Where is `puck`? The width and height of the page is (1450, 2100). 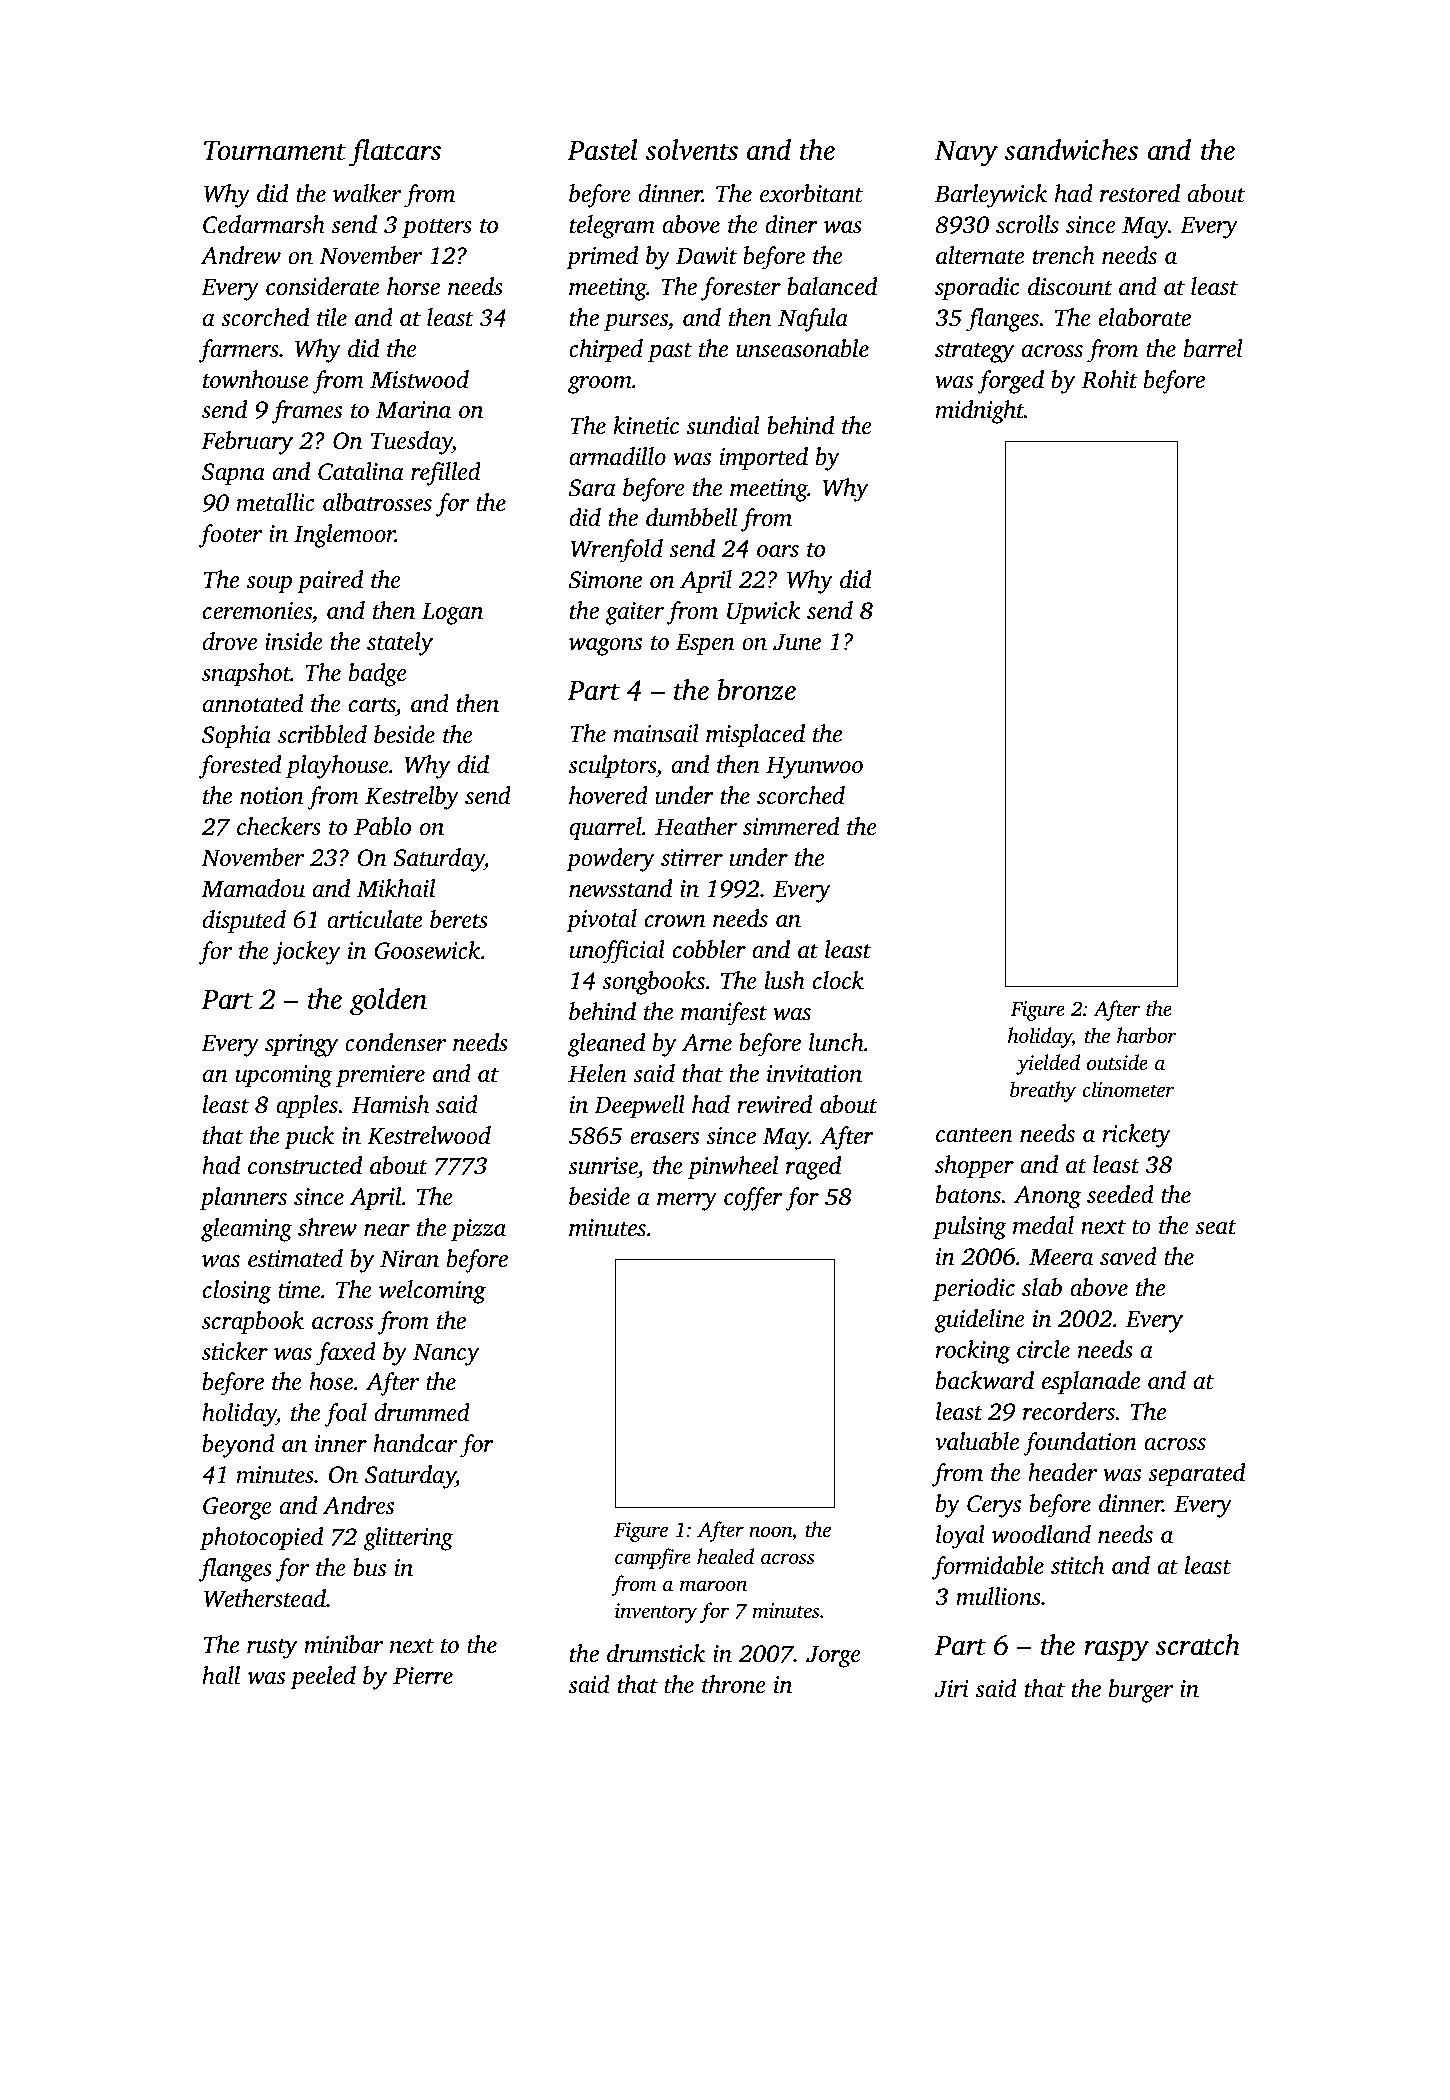 puck is located at coordinates (309, 1138).
